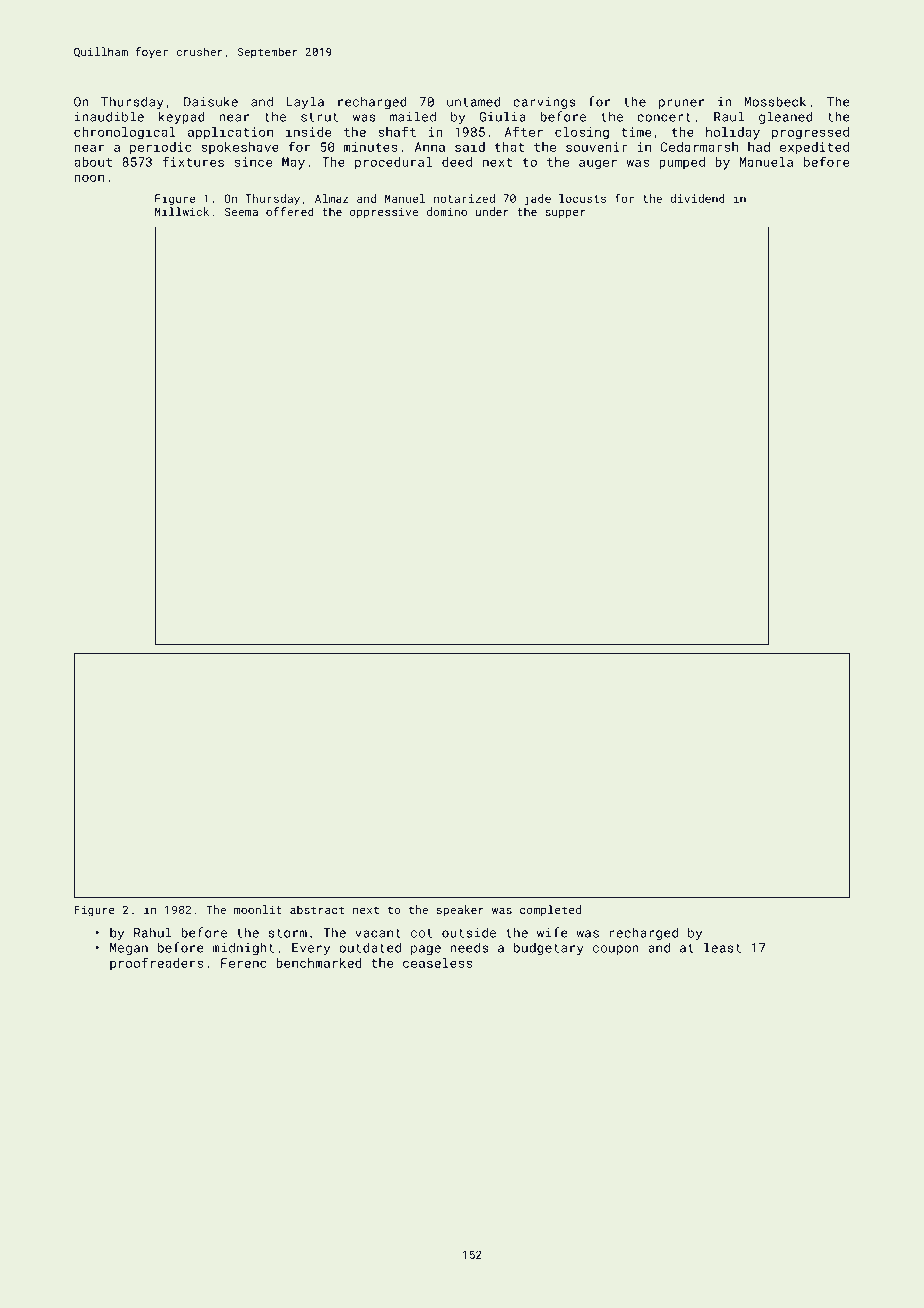 The height and width of the document is (1308, 924). What do you see at coordinates (722, 947) in the document?
I see `least` at bounding box center [722, 947].
